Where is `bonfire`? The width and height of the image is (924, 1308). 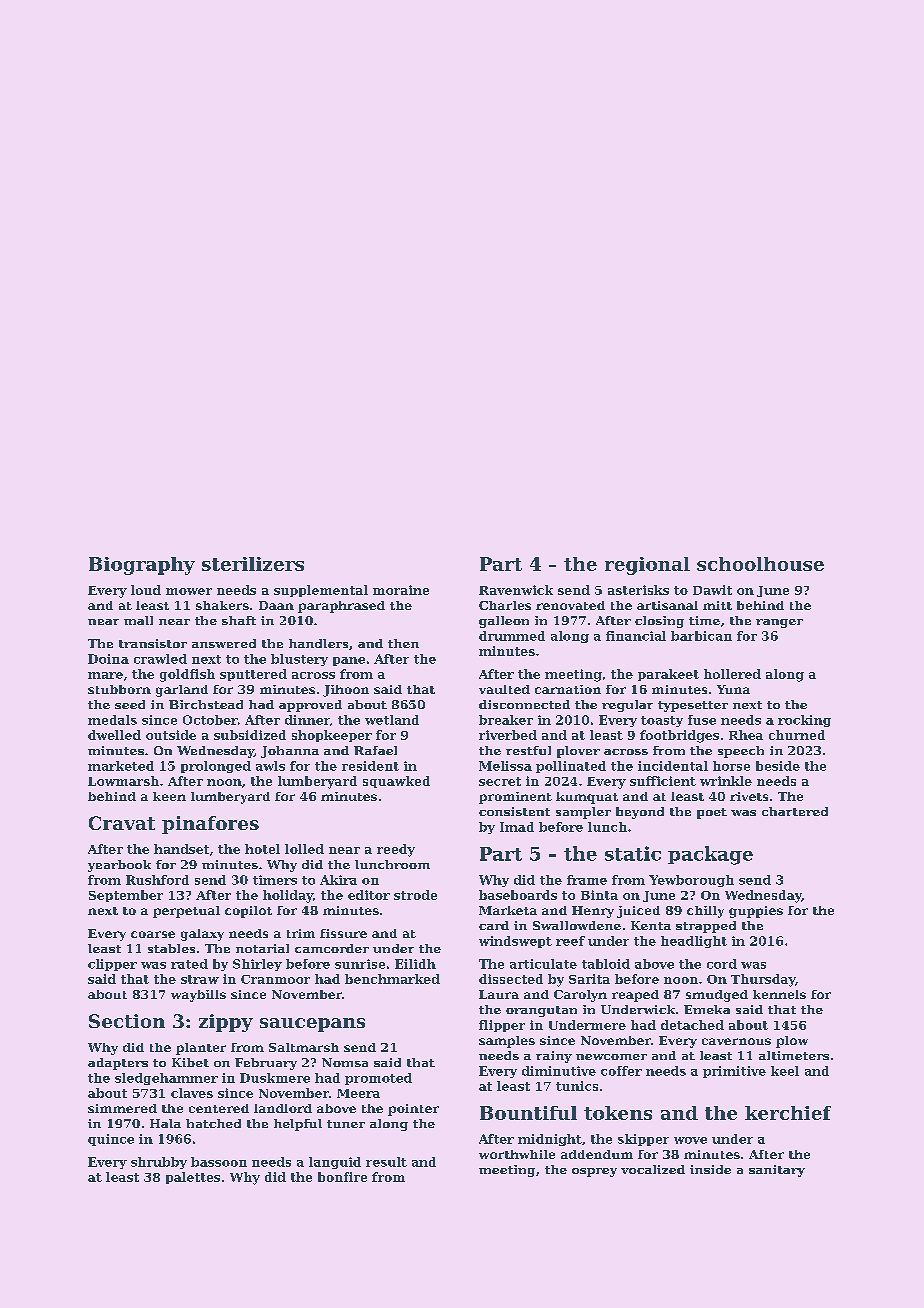
bonfire is located at coordinates (342, 1177).
